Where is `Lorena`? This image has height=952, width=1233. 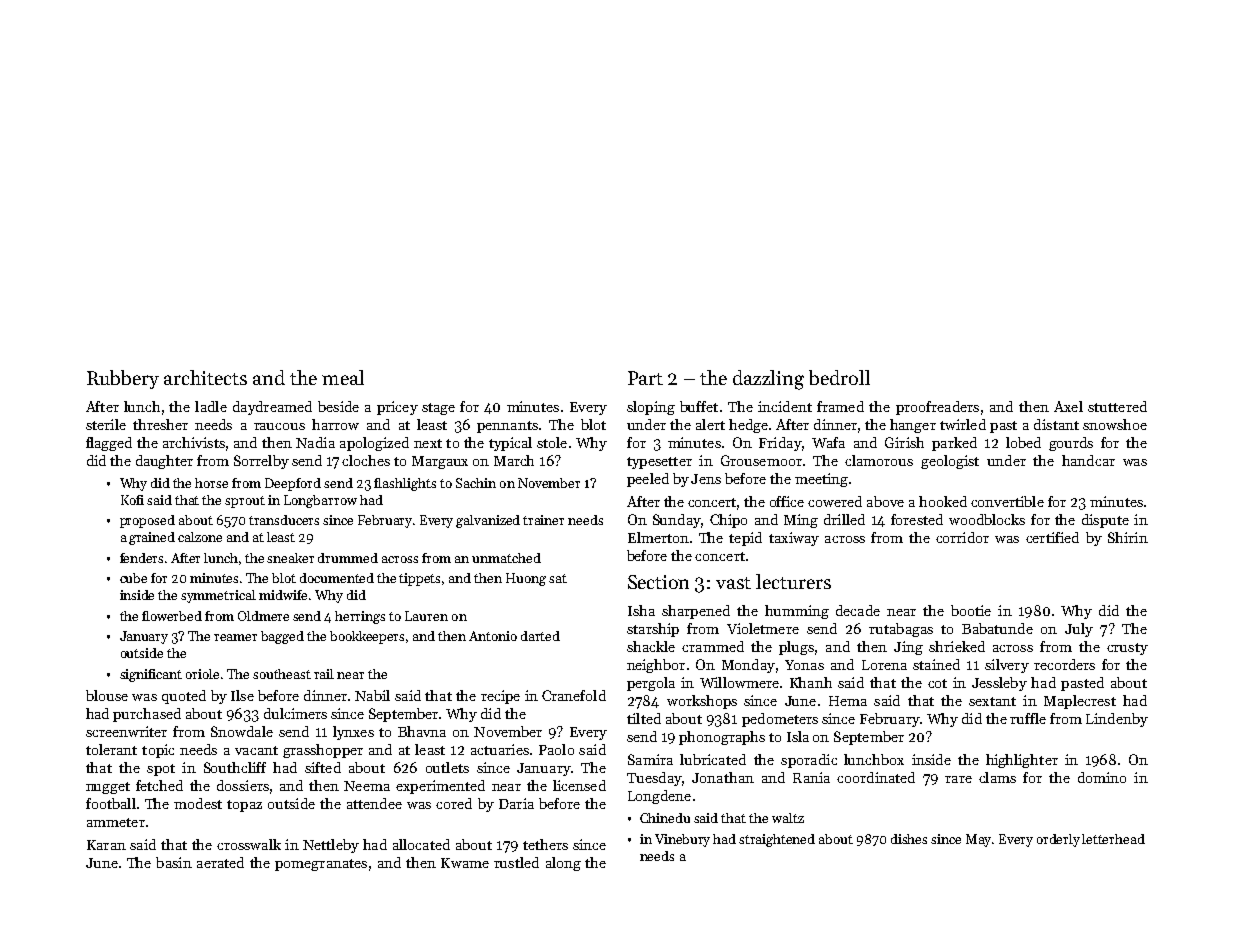 Lorena is located at coordinates (884, 665).
